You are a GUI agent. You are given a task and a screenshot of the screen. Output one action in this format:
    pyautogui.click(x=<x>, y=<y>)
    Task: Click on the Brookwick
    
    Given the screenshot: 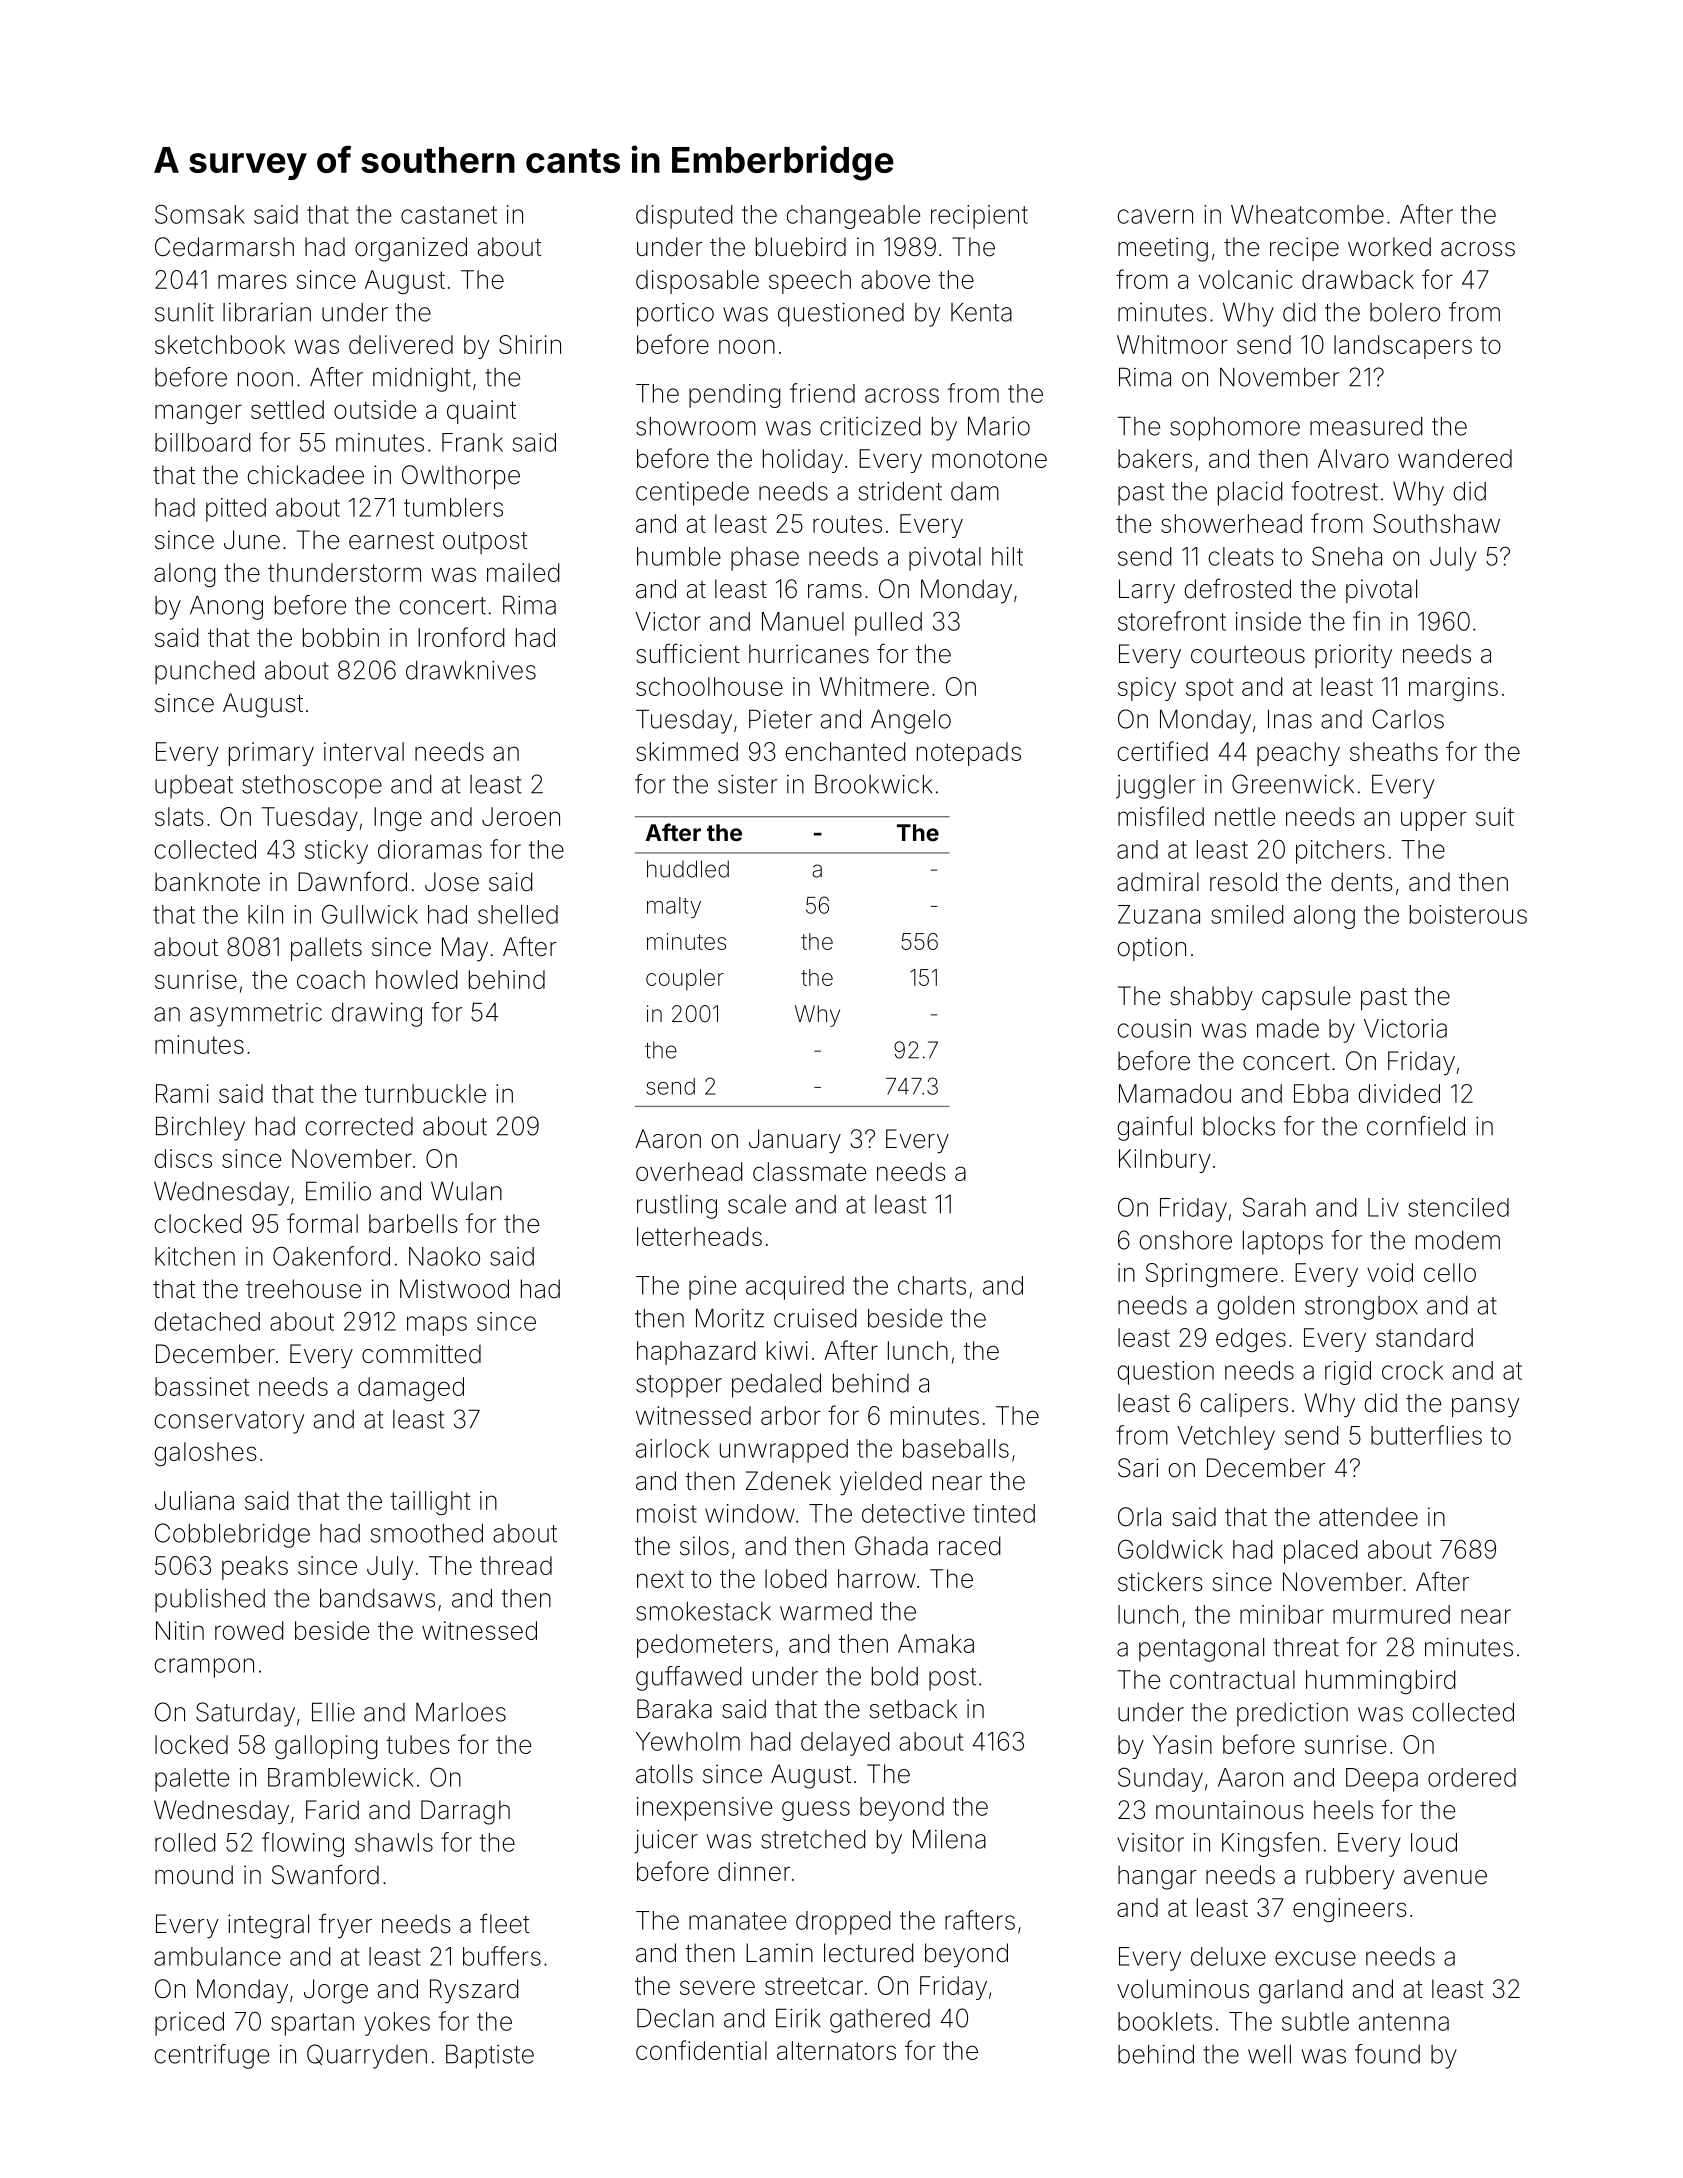 What is the action you would take?
    pyautogui.click(x=873, y=784)
